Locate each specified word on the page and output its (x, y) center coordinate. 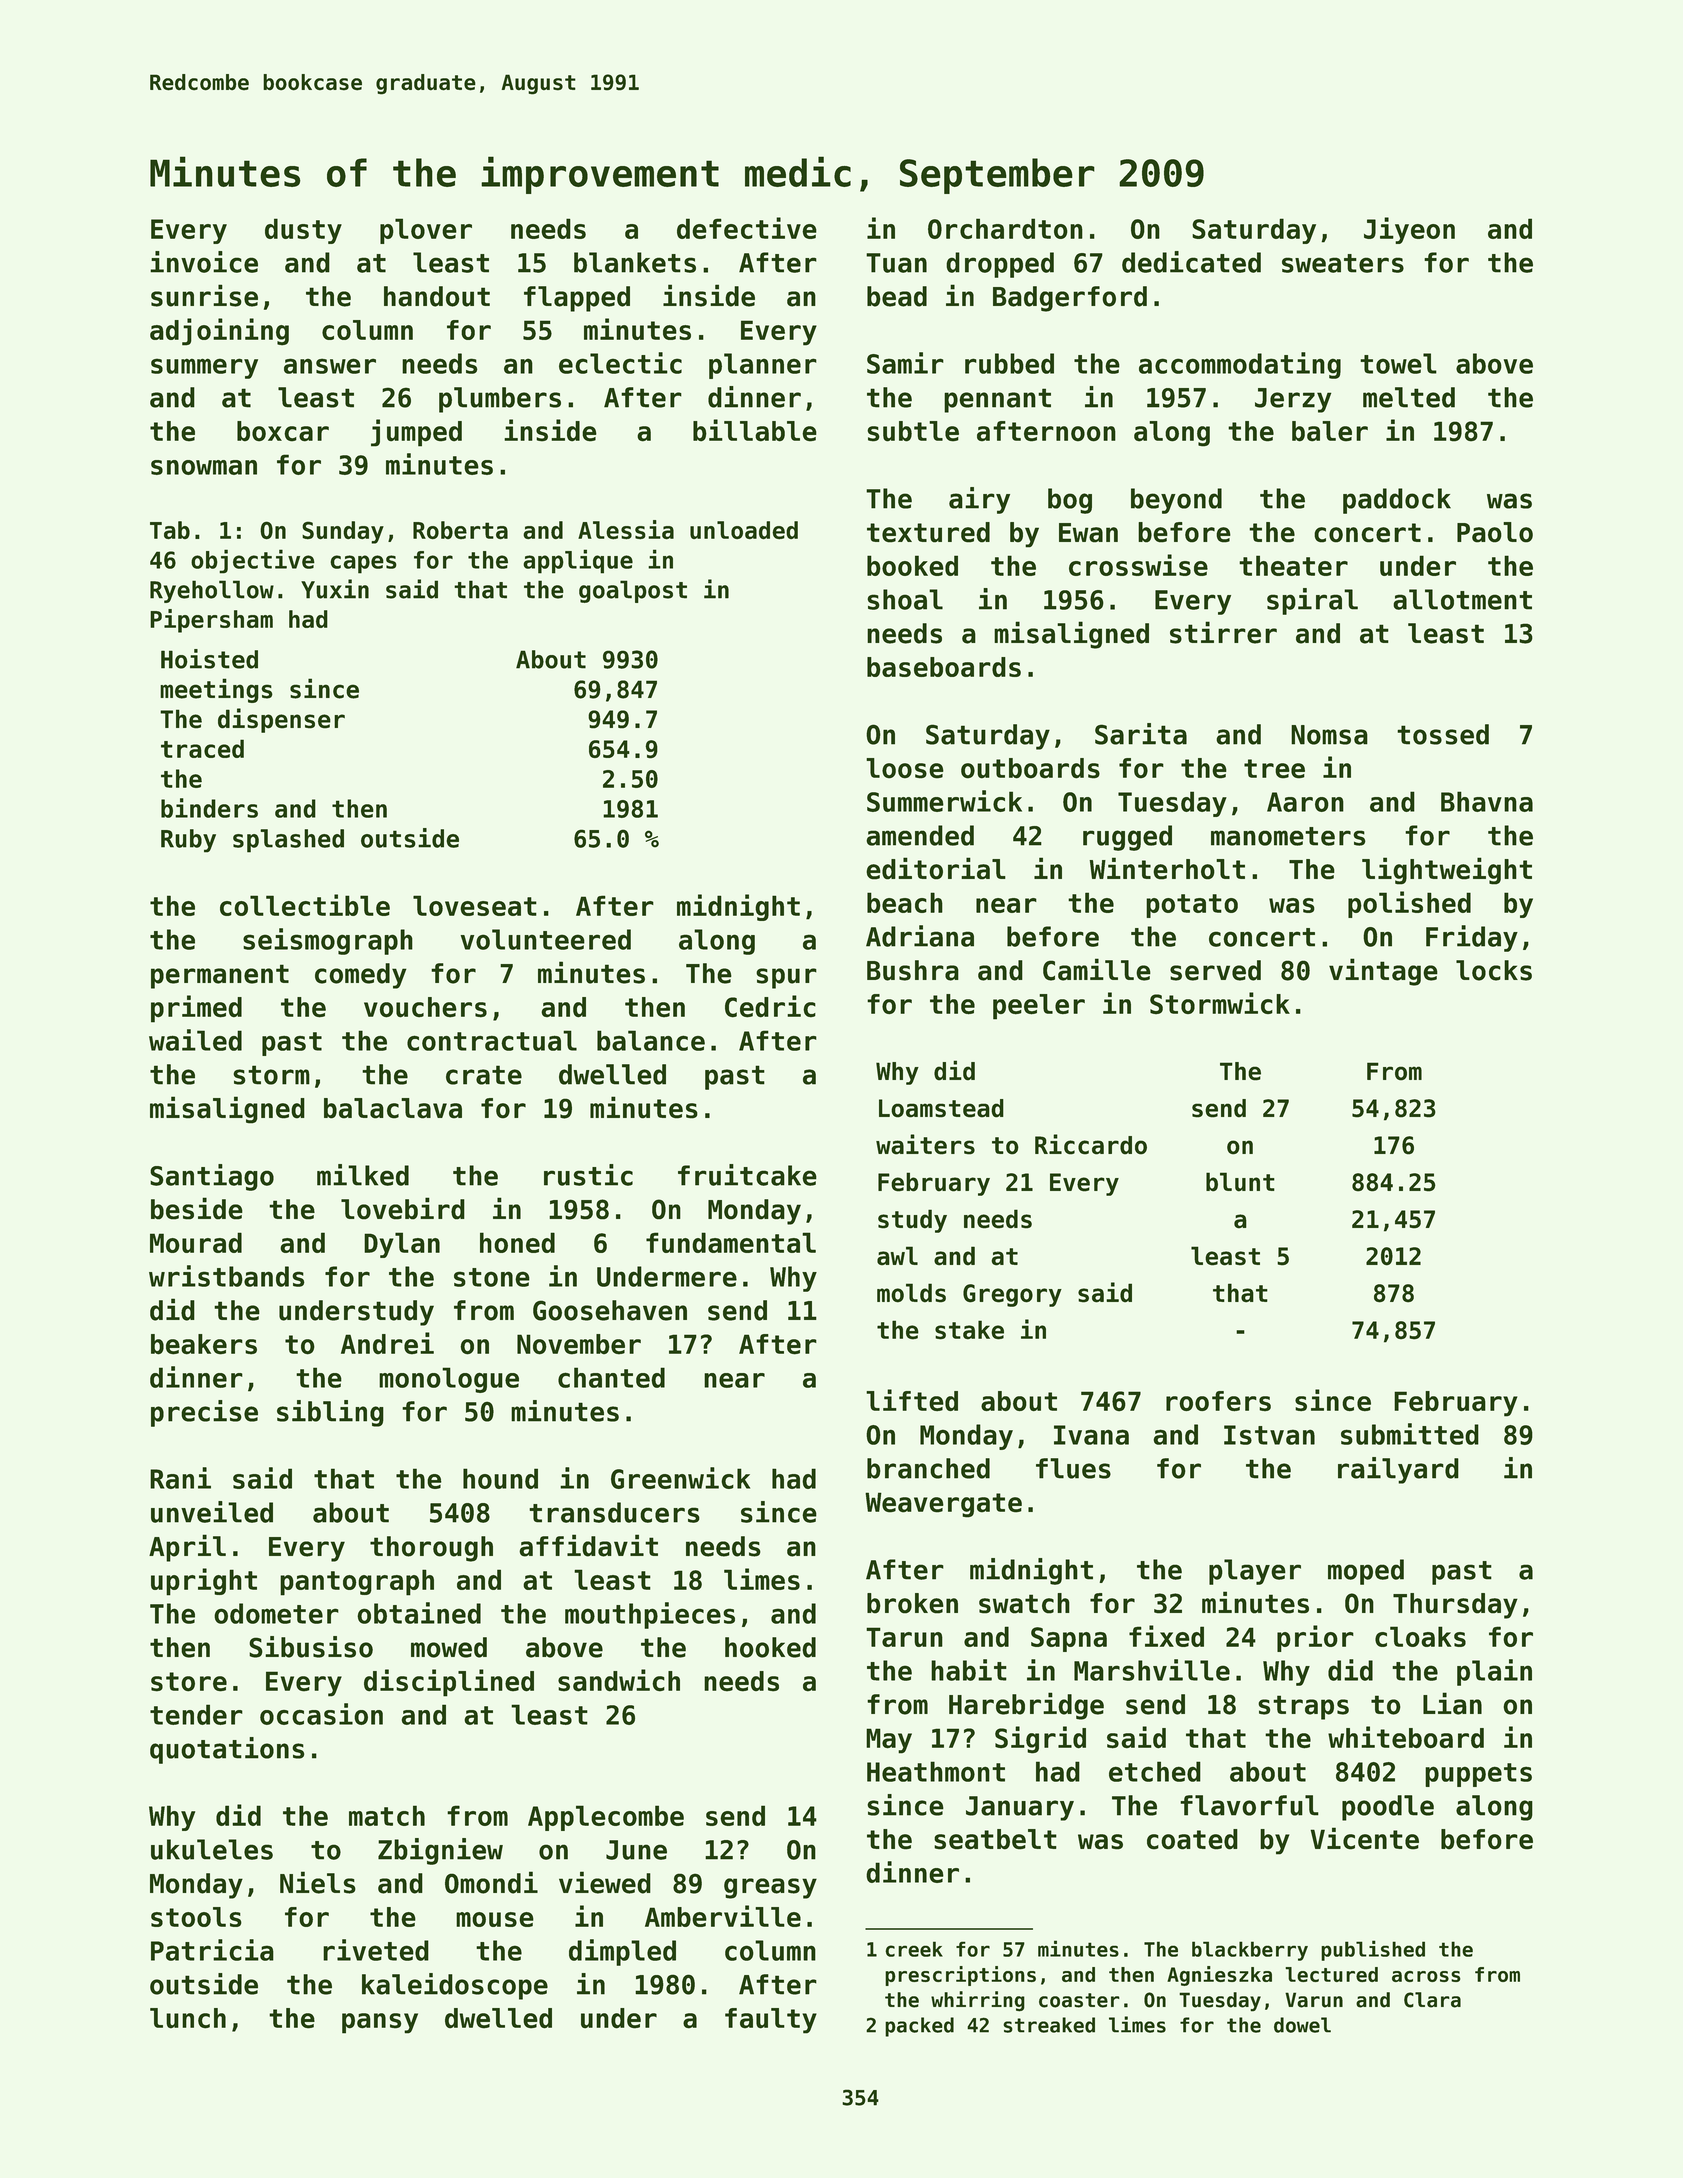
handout (437, 296)
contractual (492, 1040)
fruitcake (747, 1175)
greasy (770, 1888)
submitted (1410, 1434)
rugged (1127, 838)
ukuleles (212, 1849)
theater (1293, 565)
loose (905, 768)
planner (763, 366)
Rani (180, 1478)
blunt (1240, 1182)
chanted (611, 1377)
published (1373, 1950)
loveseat (475, 905)
